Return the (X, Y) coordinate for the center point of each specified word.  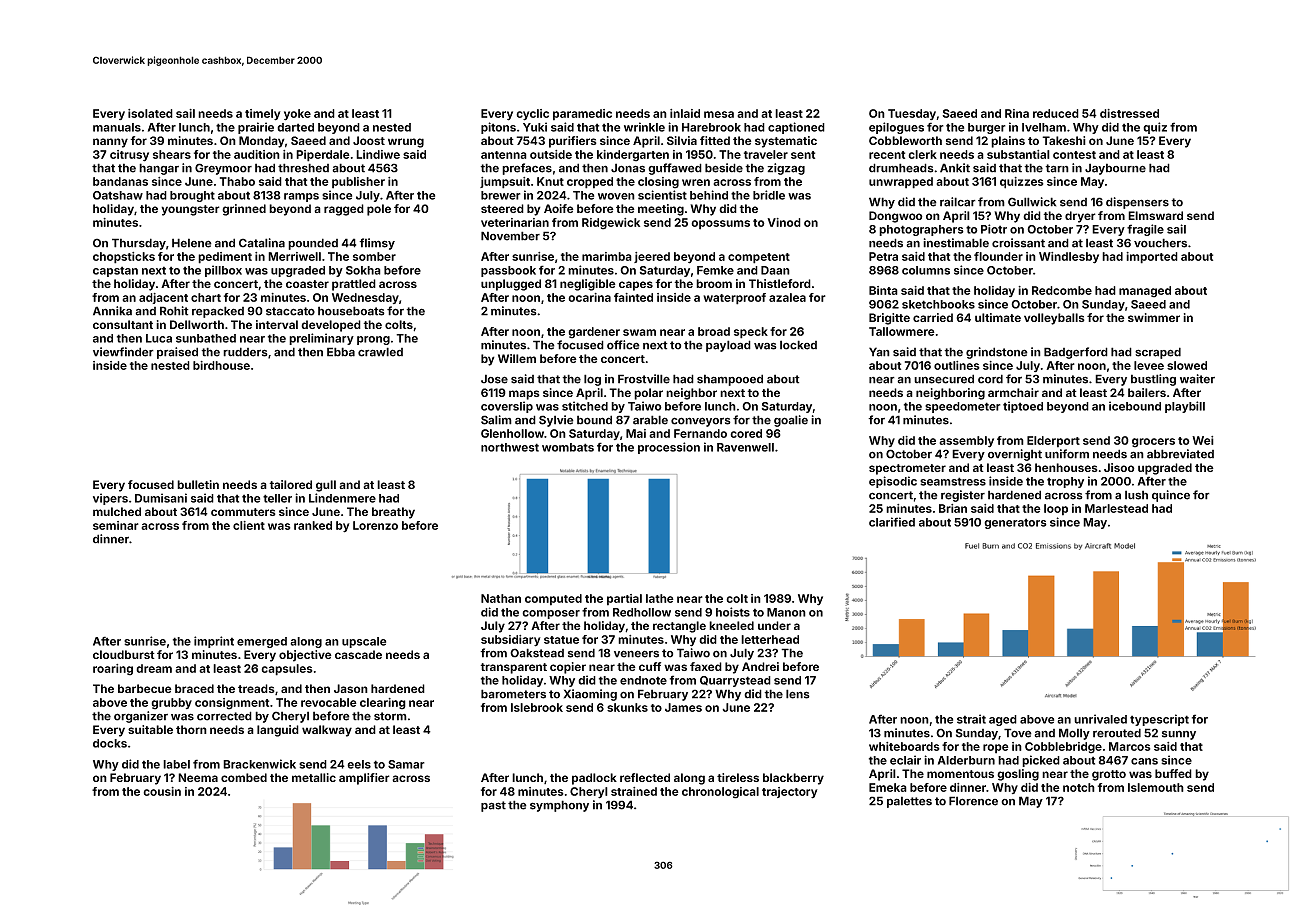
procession (669, 448)
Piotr (994, 229)
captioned (796, 128)
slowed (1187, 365)
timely (263, 115)
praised (177, 353)
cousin (162, 791)
